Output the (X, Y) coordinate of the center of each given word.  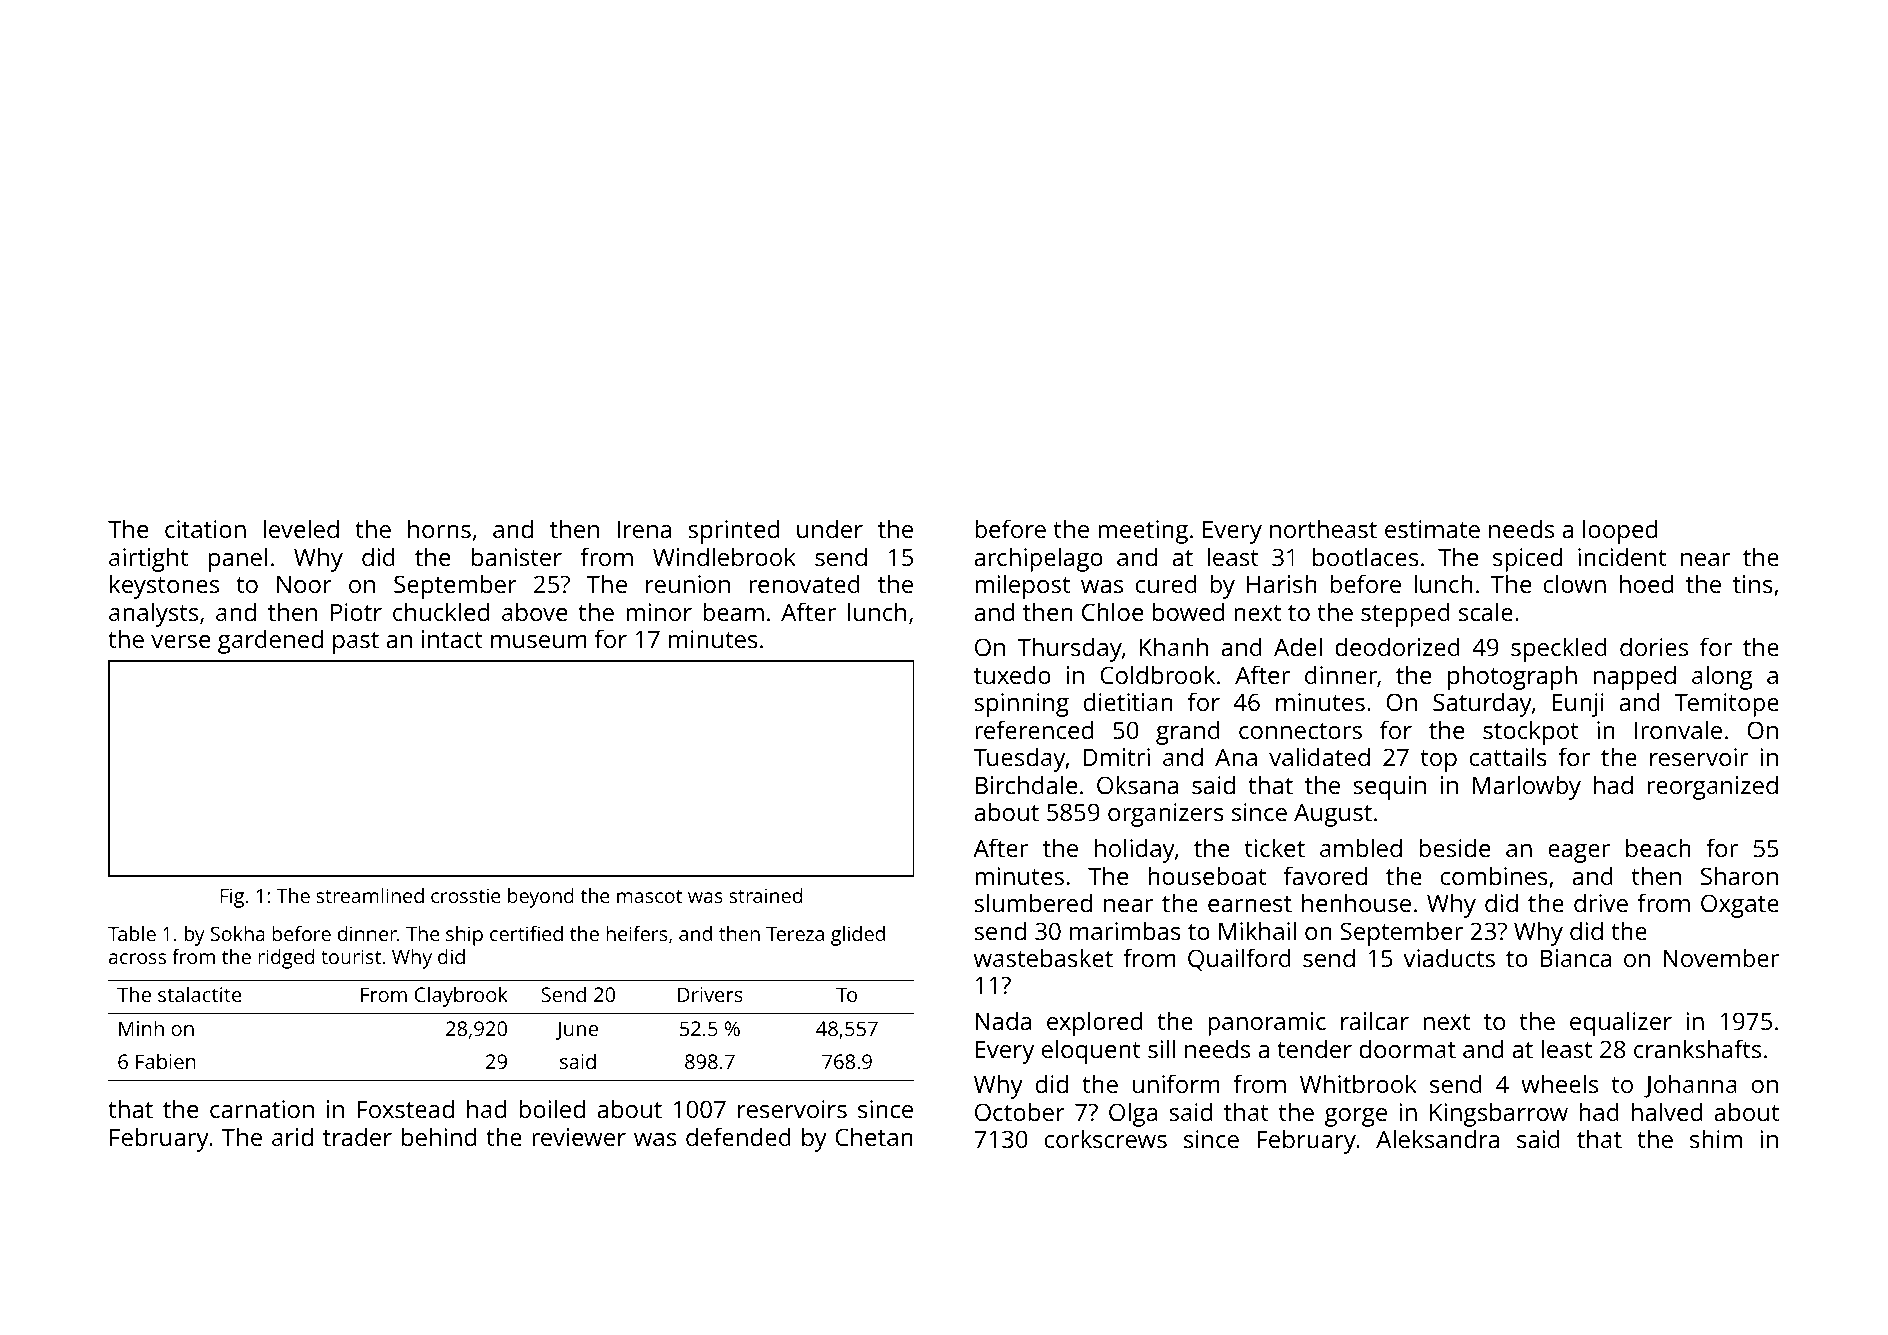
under (830, 528)
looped (1620, 531)
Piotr (356, 612)
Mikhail (1257, 930)
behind (439, 1136)
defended (738, 1136)
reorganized (1713, 787)
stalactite (200, 994)
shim (1716, 1138)
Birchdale (1026, 784)
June (577, 1030)
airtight (148, 559)
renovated (805, 583)
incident (1622, 556)
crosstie (466, 895)
